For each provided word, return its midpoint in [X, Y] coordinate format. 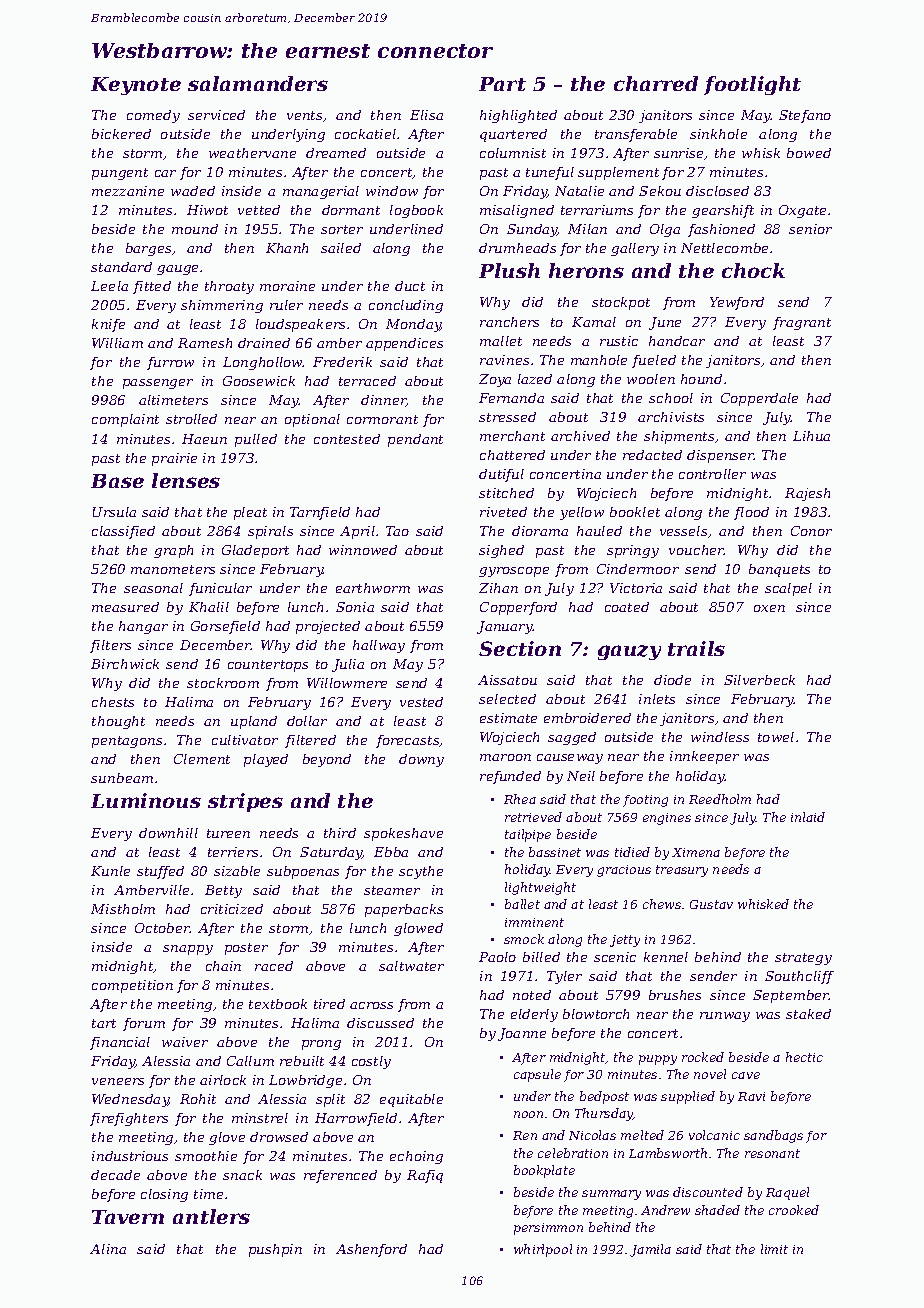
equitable [411, 1100]
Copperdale [759, 399]
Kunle [110, 871]
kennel [666, 957]
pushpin [275, 1250]
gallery [635, 249]
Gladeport [255, 551]
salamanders [258, 83]
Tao [397, 531]
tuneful [550, 173]
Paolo [497, 957]
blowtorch [596, 1014]
